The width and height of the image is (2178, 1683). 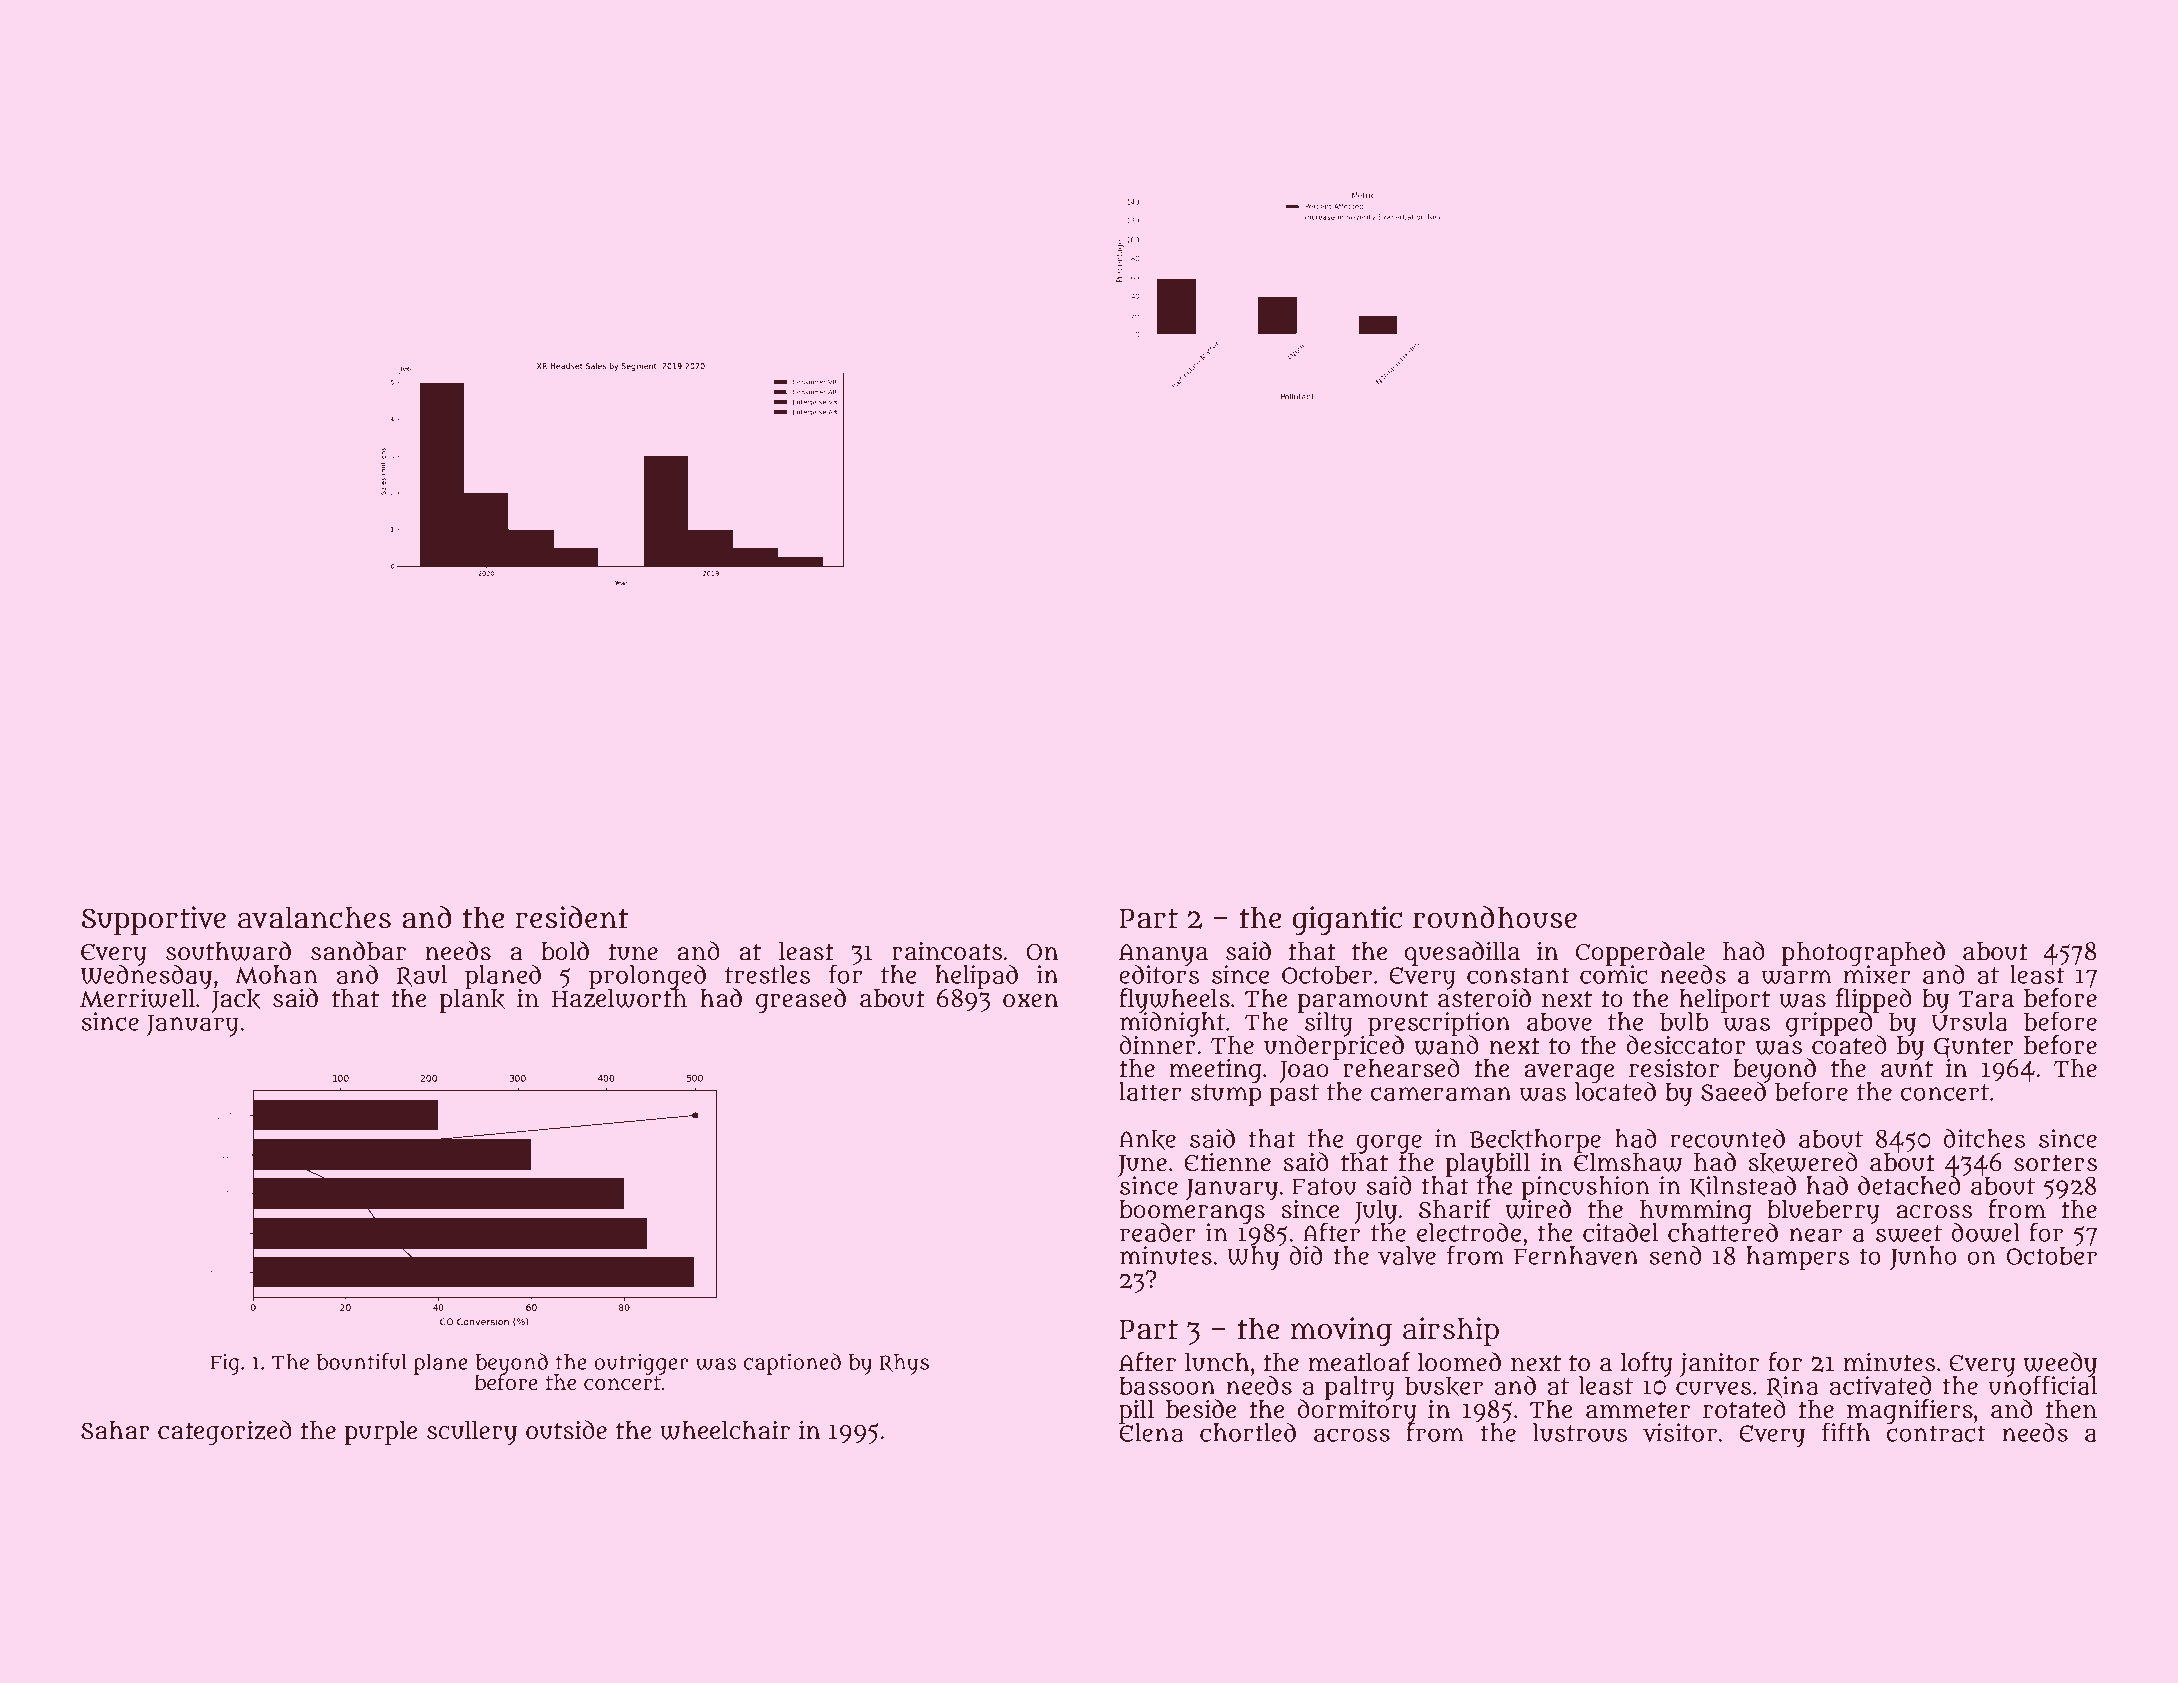 I want to click on wheelchair, so click(x=725, y=1430).
